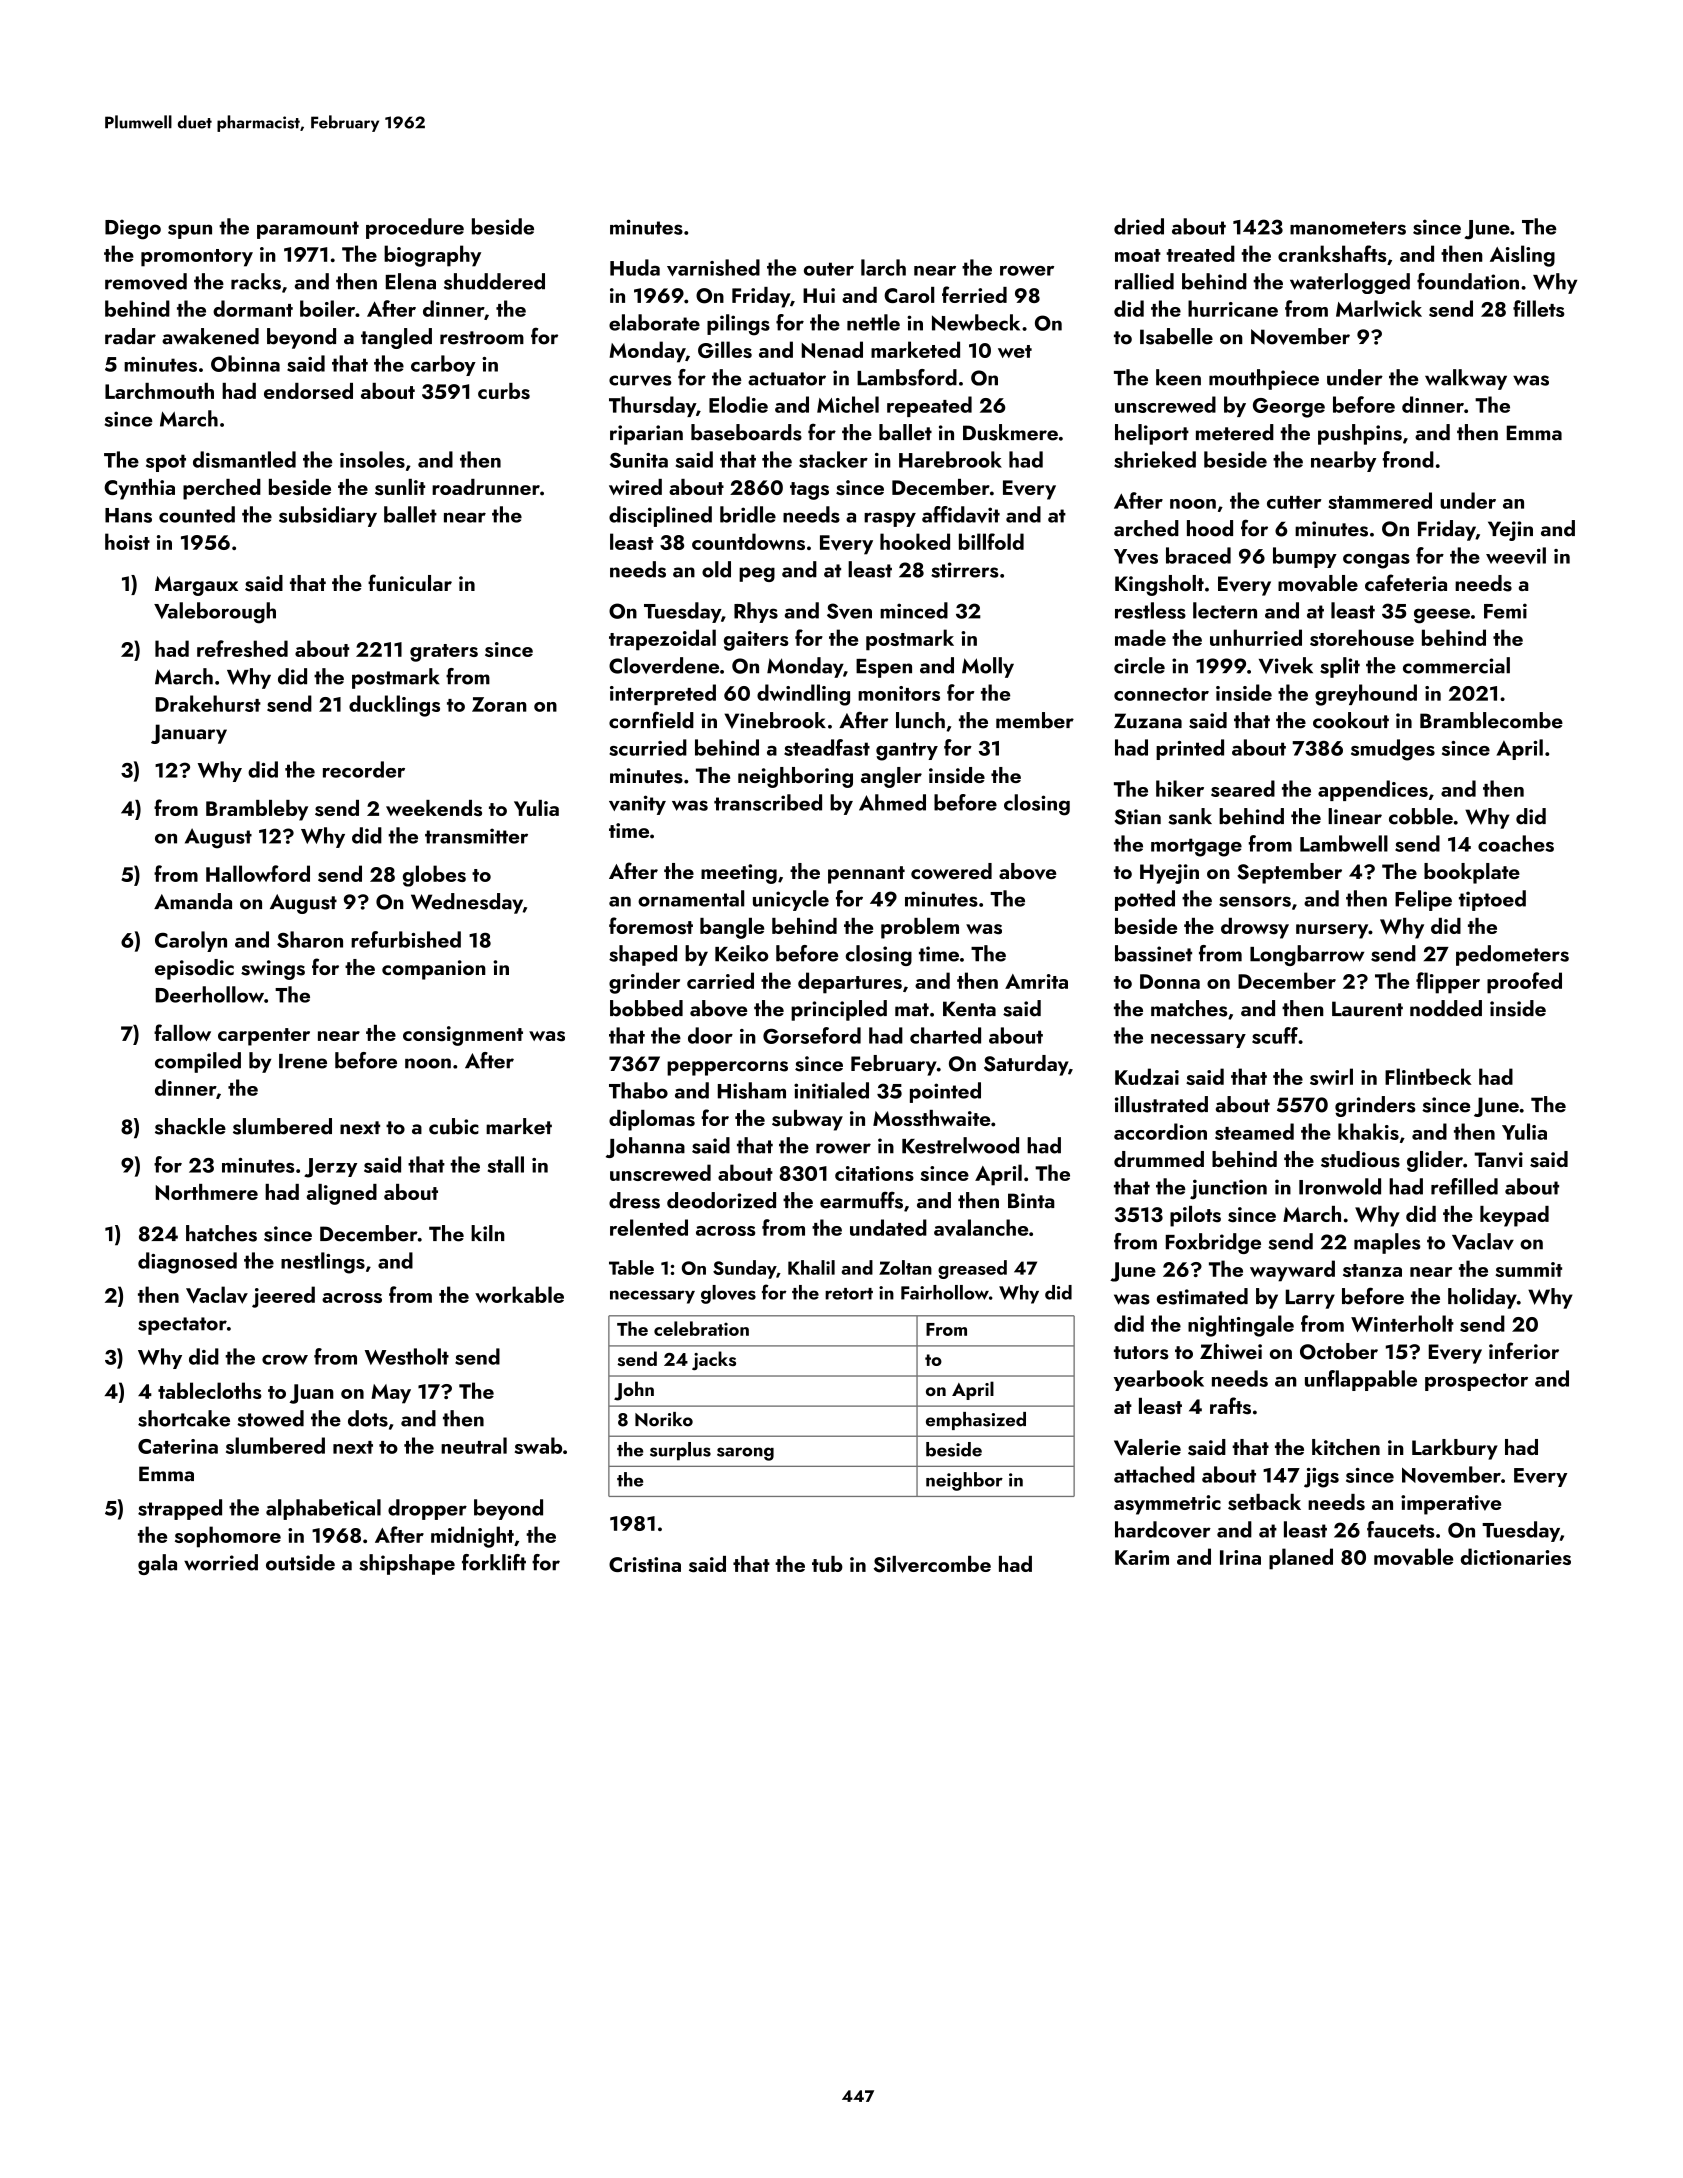  What do you see at coordinates (873, 322) in the screenshot?
I see `nettle` at bounding box center [873, 322].
